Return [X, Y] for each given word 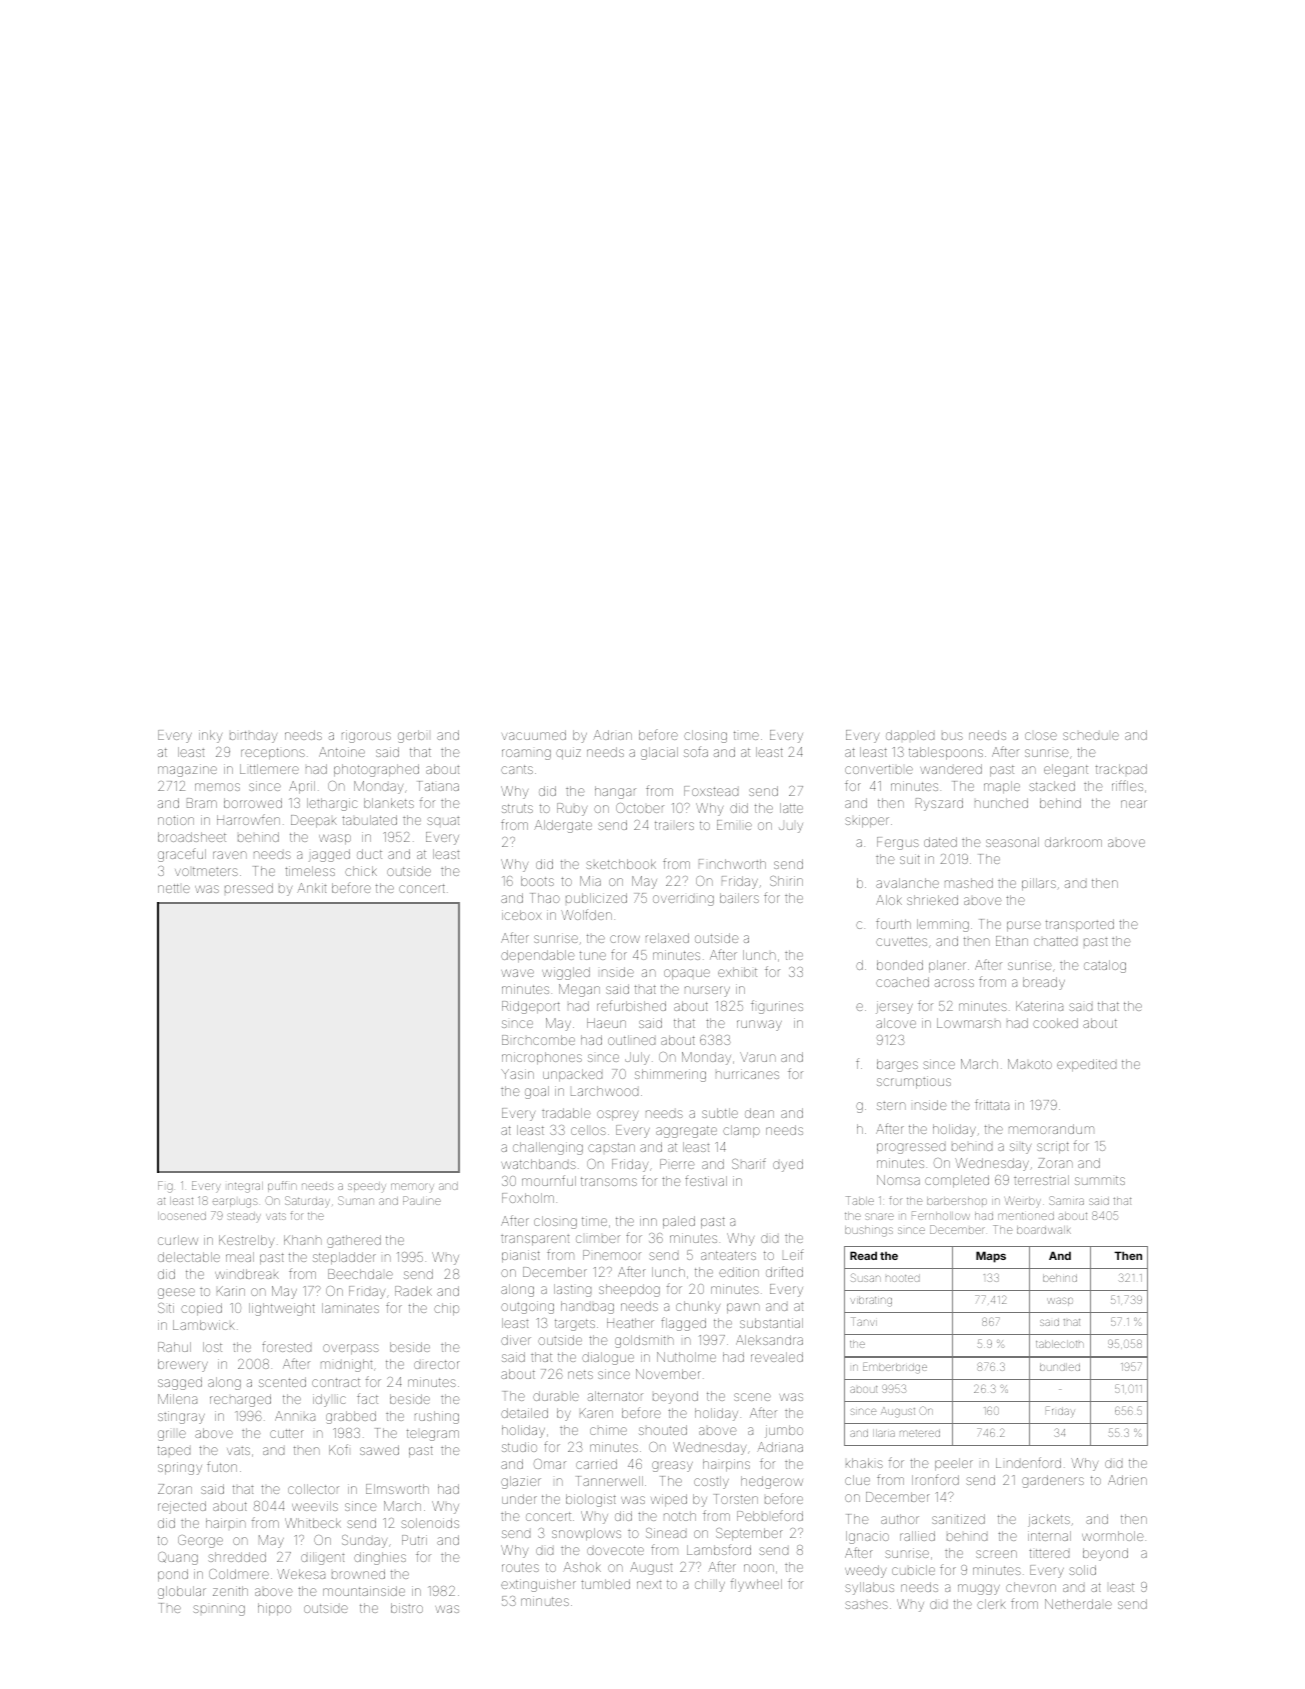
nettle [174, 888]
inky [210, 736]
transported [1080, 925]
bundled [1060, 1367]
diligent [323, 1558]
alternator [615, 1396]
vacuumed [534, 735]
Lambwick [204, 1325]
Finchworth [732, 864]
